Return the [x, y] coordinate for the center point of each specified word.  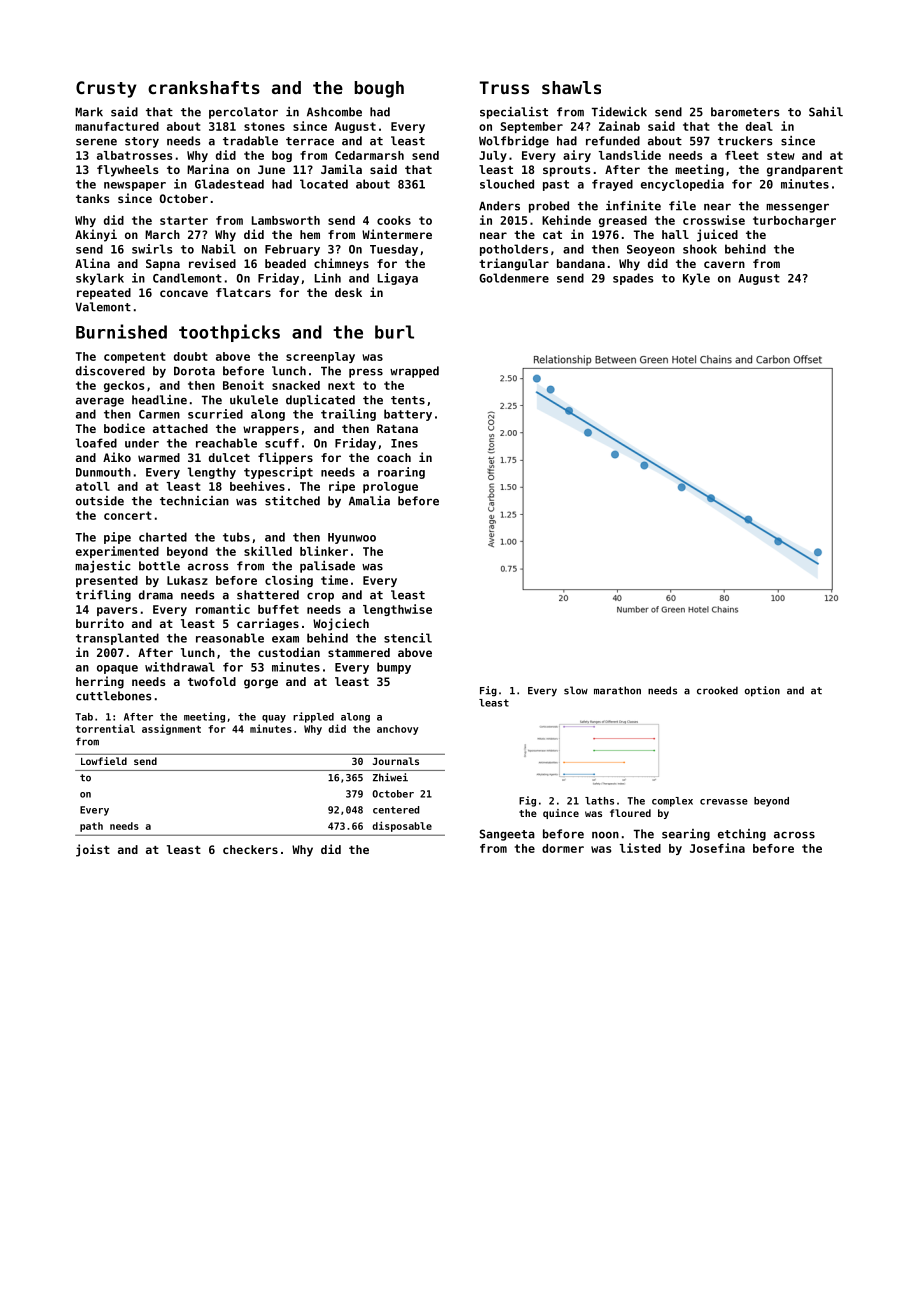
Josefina [717, 848]
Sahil [826, 112]
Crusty [106, 89]
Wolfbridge [514, 142]
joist [93, 850]
